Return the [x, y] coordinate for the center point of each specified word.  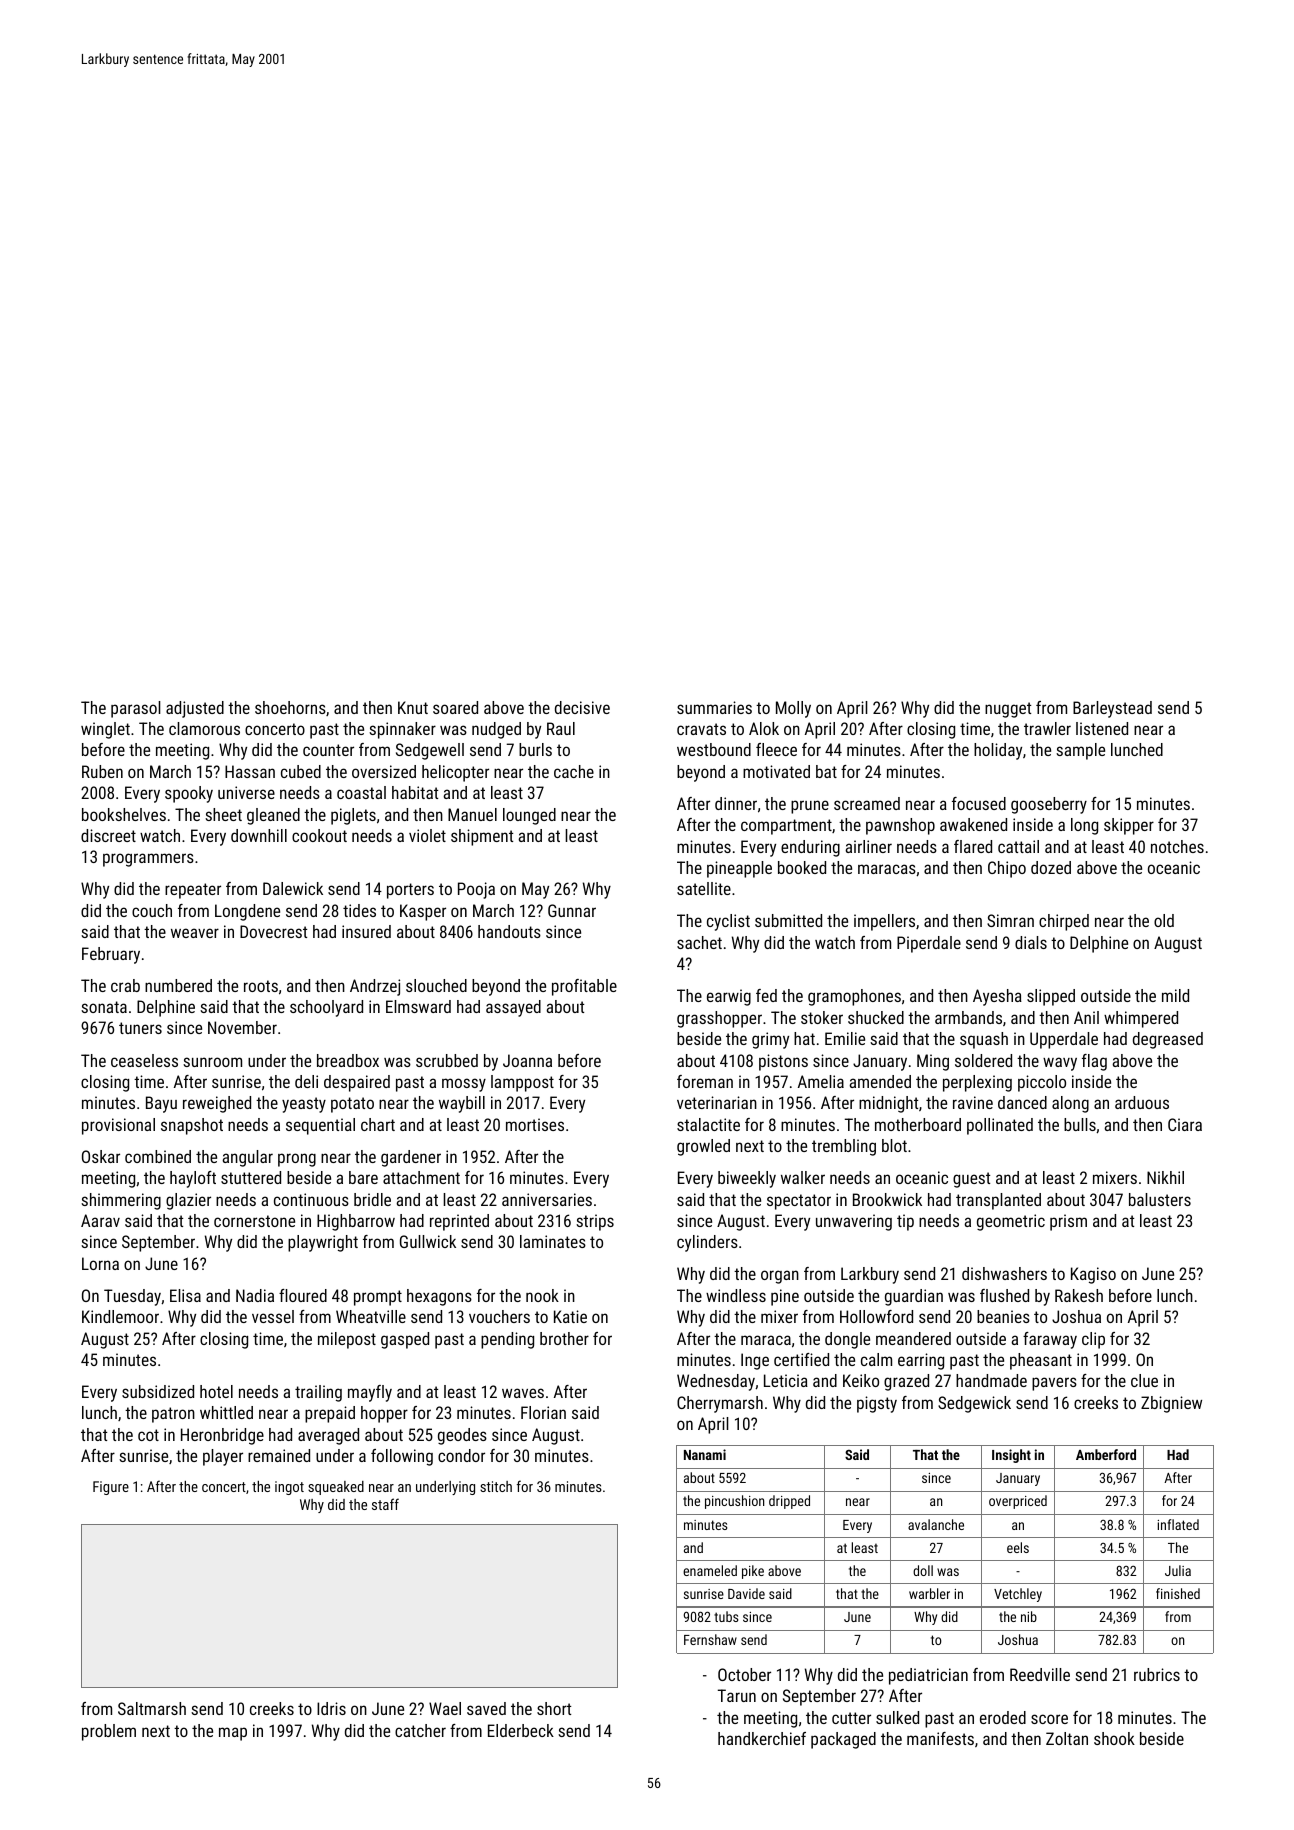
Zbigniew [1171, 1404]
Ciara [1185, 1124]
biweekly [747, 1179]
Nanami [705, 1454]
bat [826, 771]
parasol [136, 709]
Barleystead [1112, 709]
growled [703, 1147]
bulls [1080, 1124]
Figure [111, 1488]
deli [306, 1081]
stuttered [251, 1177]
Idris [331, 1708]
